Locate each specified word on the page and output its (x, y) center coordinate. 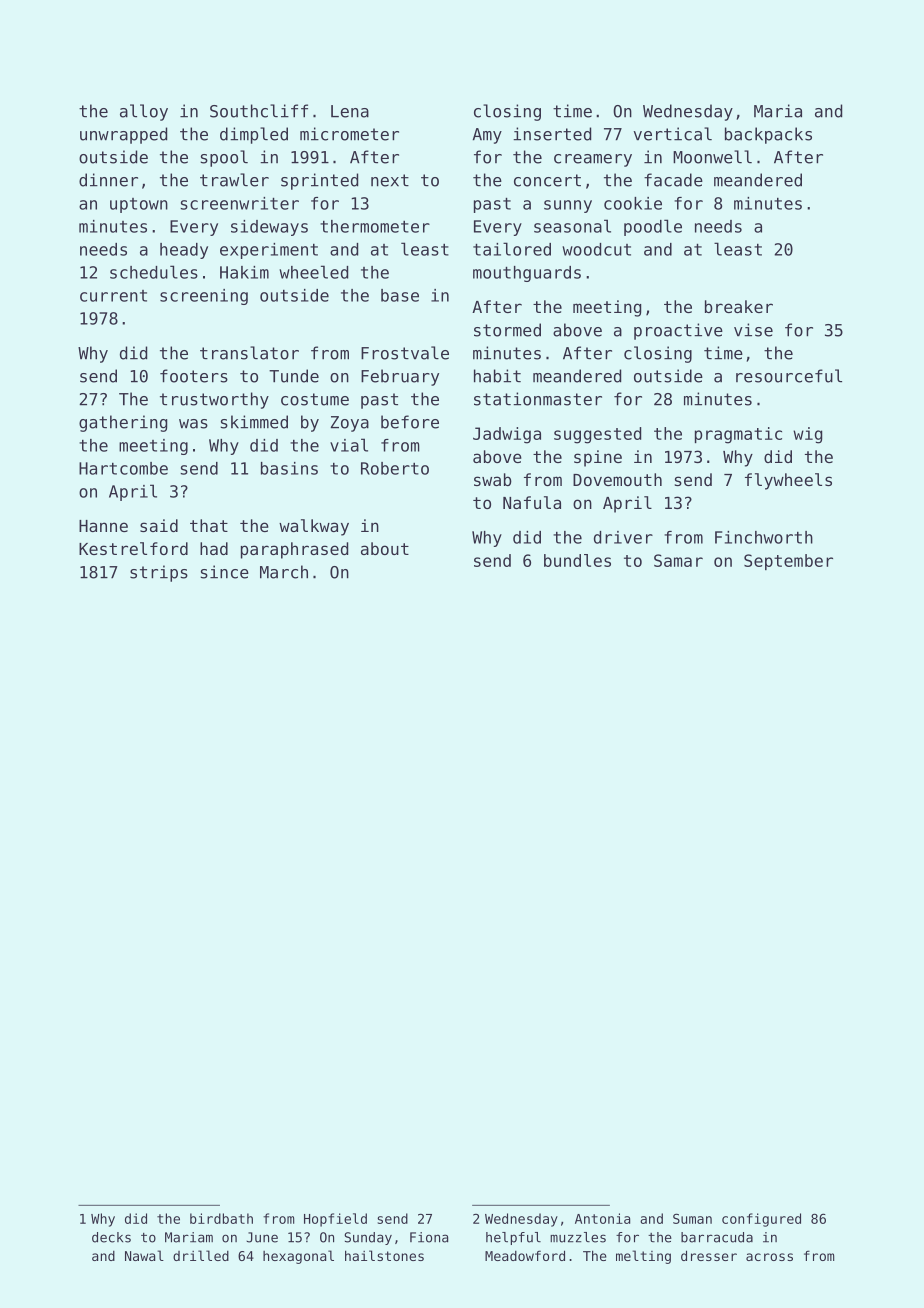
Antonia (602, 1218)
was (193, 424)
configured (761, 1220)
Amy (487, 136)
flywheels (788, 481)
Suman (692, 1218)
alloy (144, 112)
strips (159, 573)
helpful (513, 1238)
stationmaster (538, 399)
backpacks (768, 135)
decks (111, 1237)
